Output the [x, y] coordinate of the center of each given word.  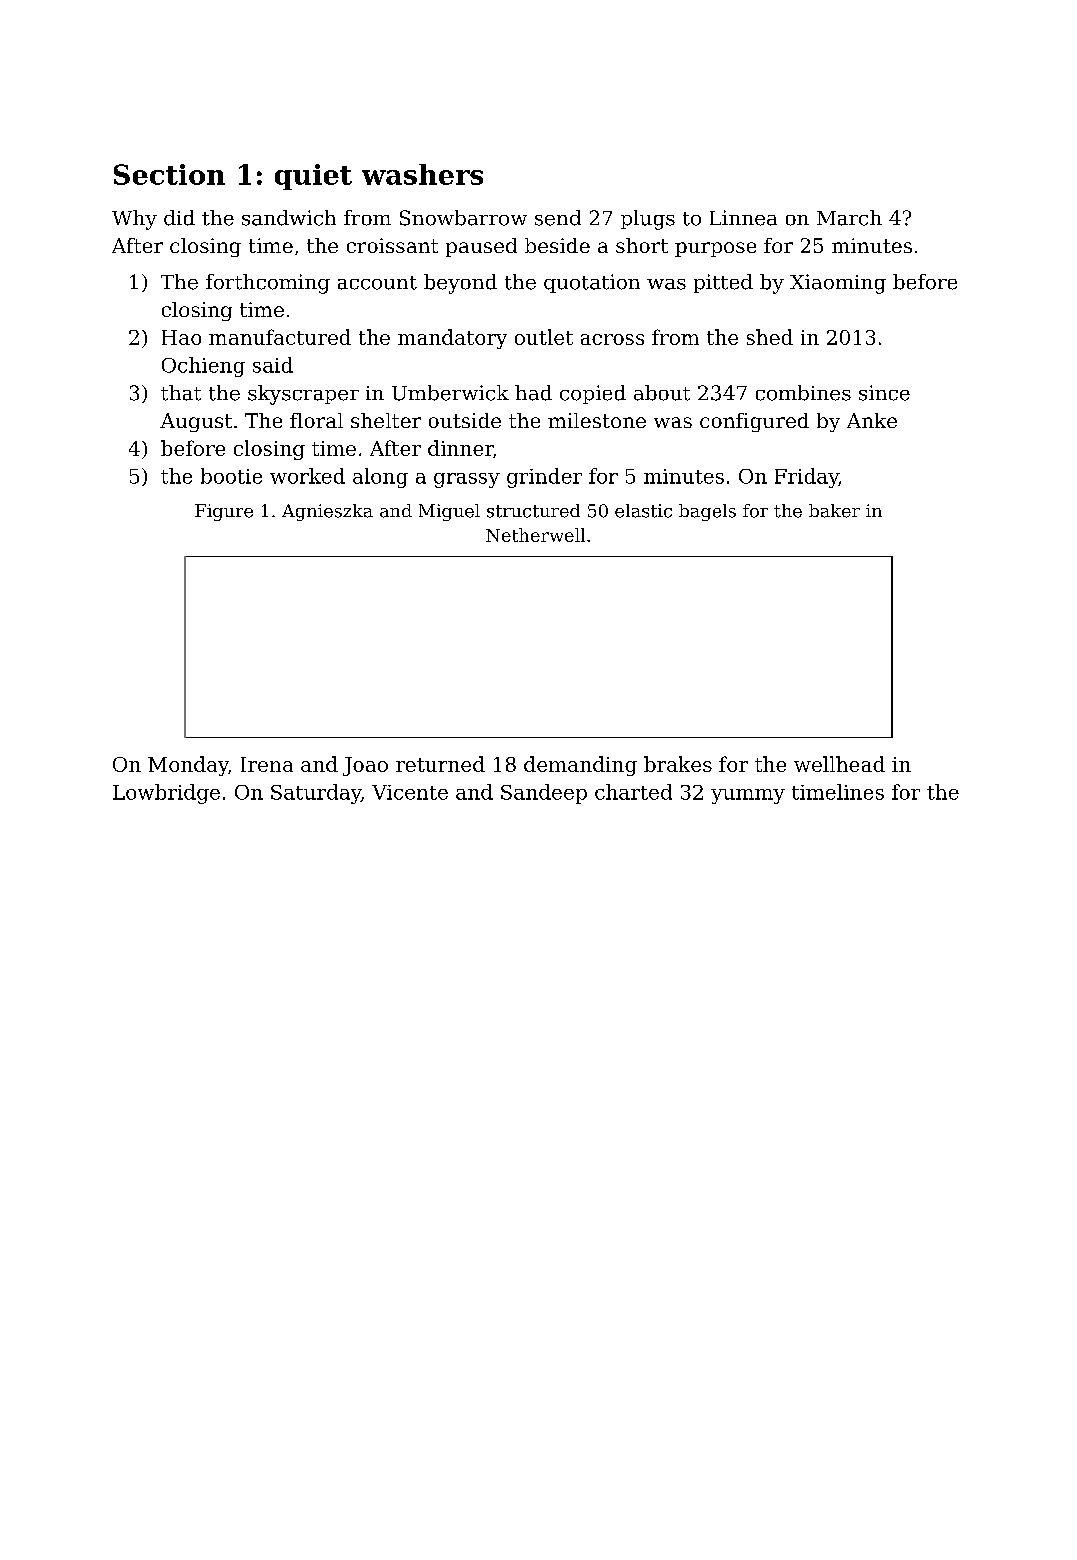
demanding [580, 766]
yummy [748, 796]
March [849, 218]
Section [169, 174]
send [558, 218]
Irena [267, 764]
